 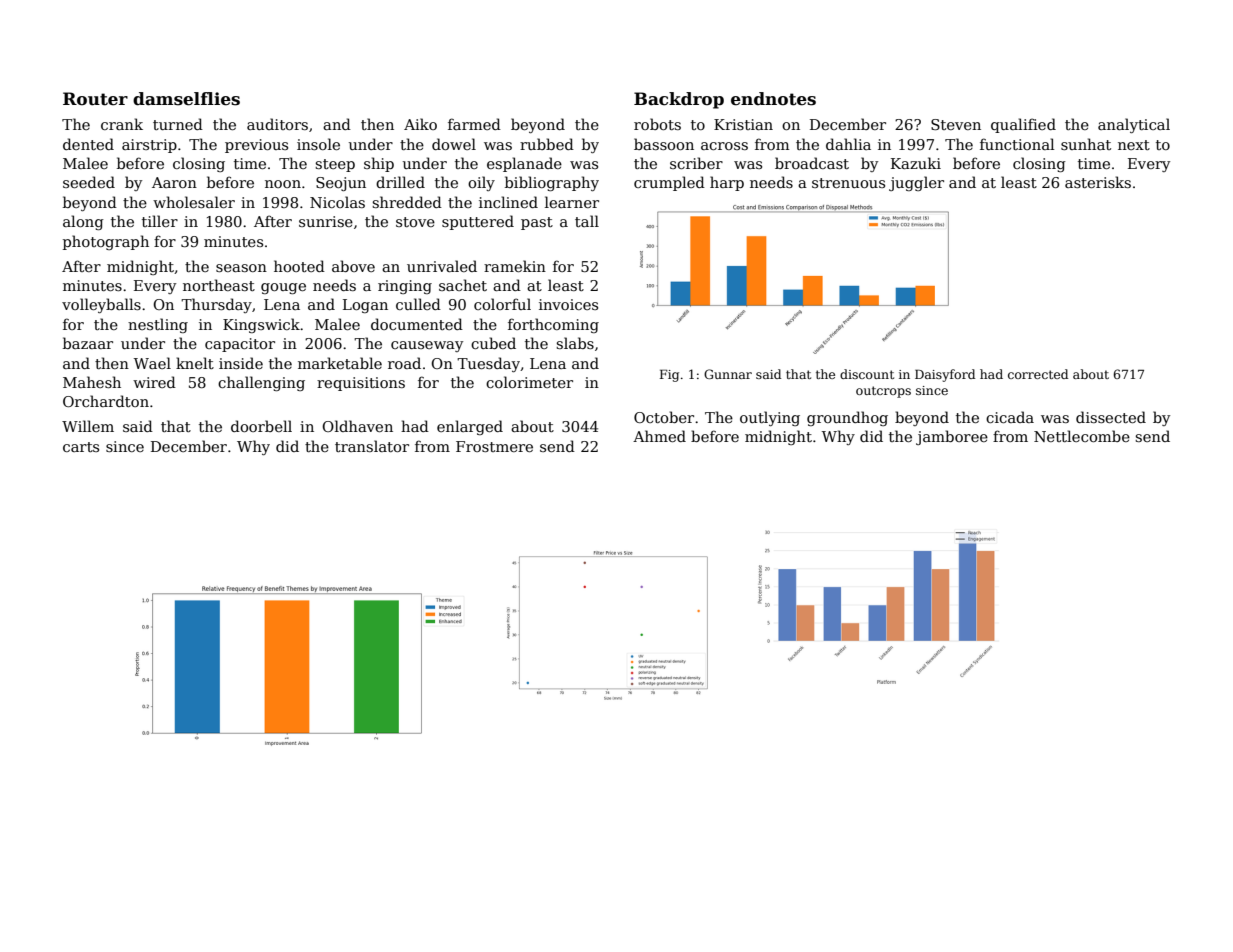 What do you see at coordinates (568, 304) in the screenshot?
I see `invoices` at bounding box center [568, 304].
